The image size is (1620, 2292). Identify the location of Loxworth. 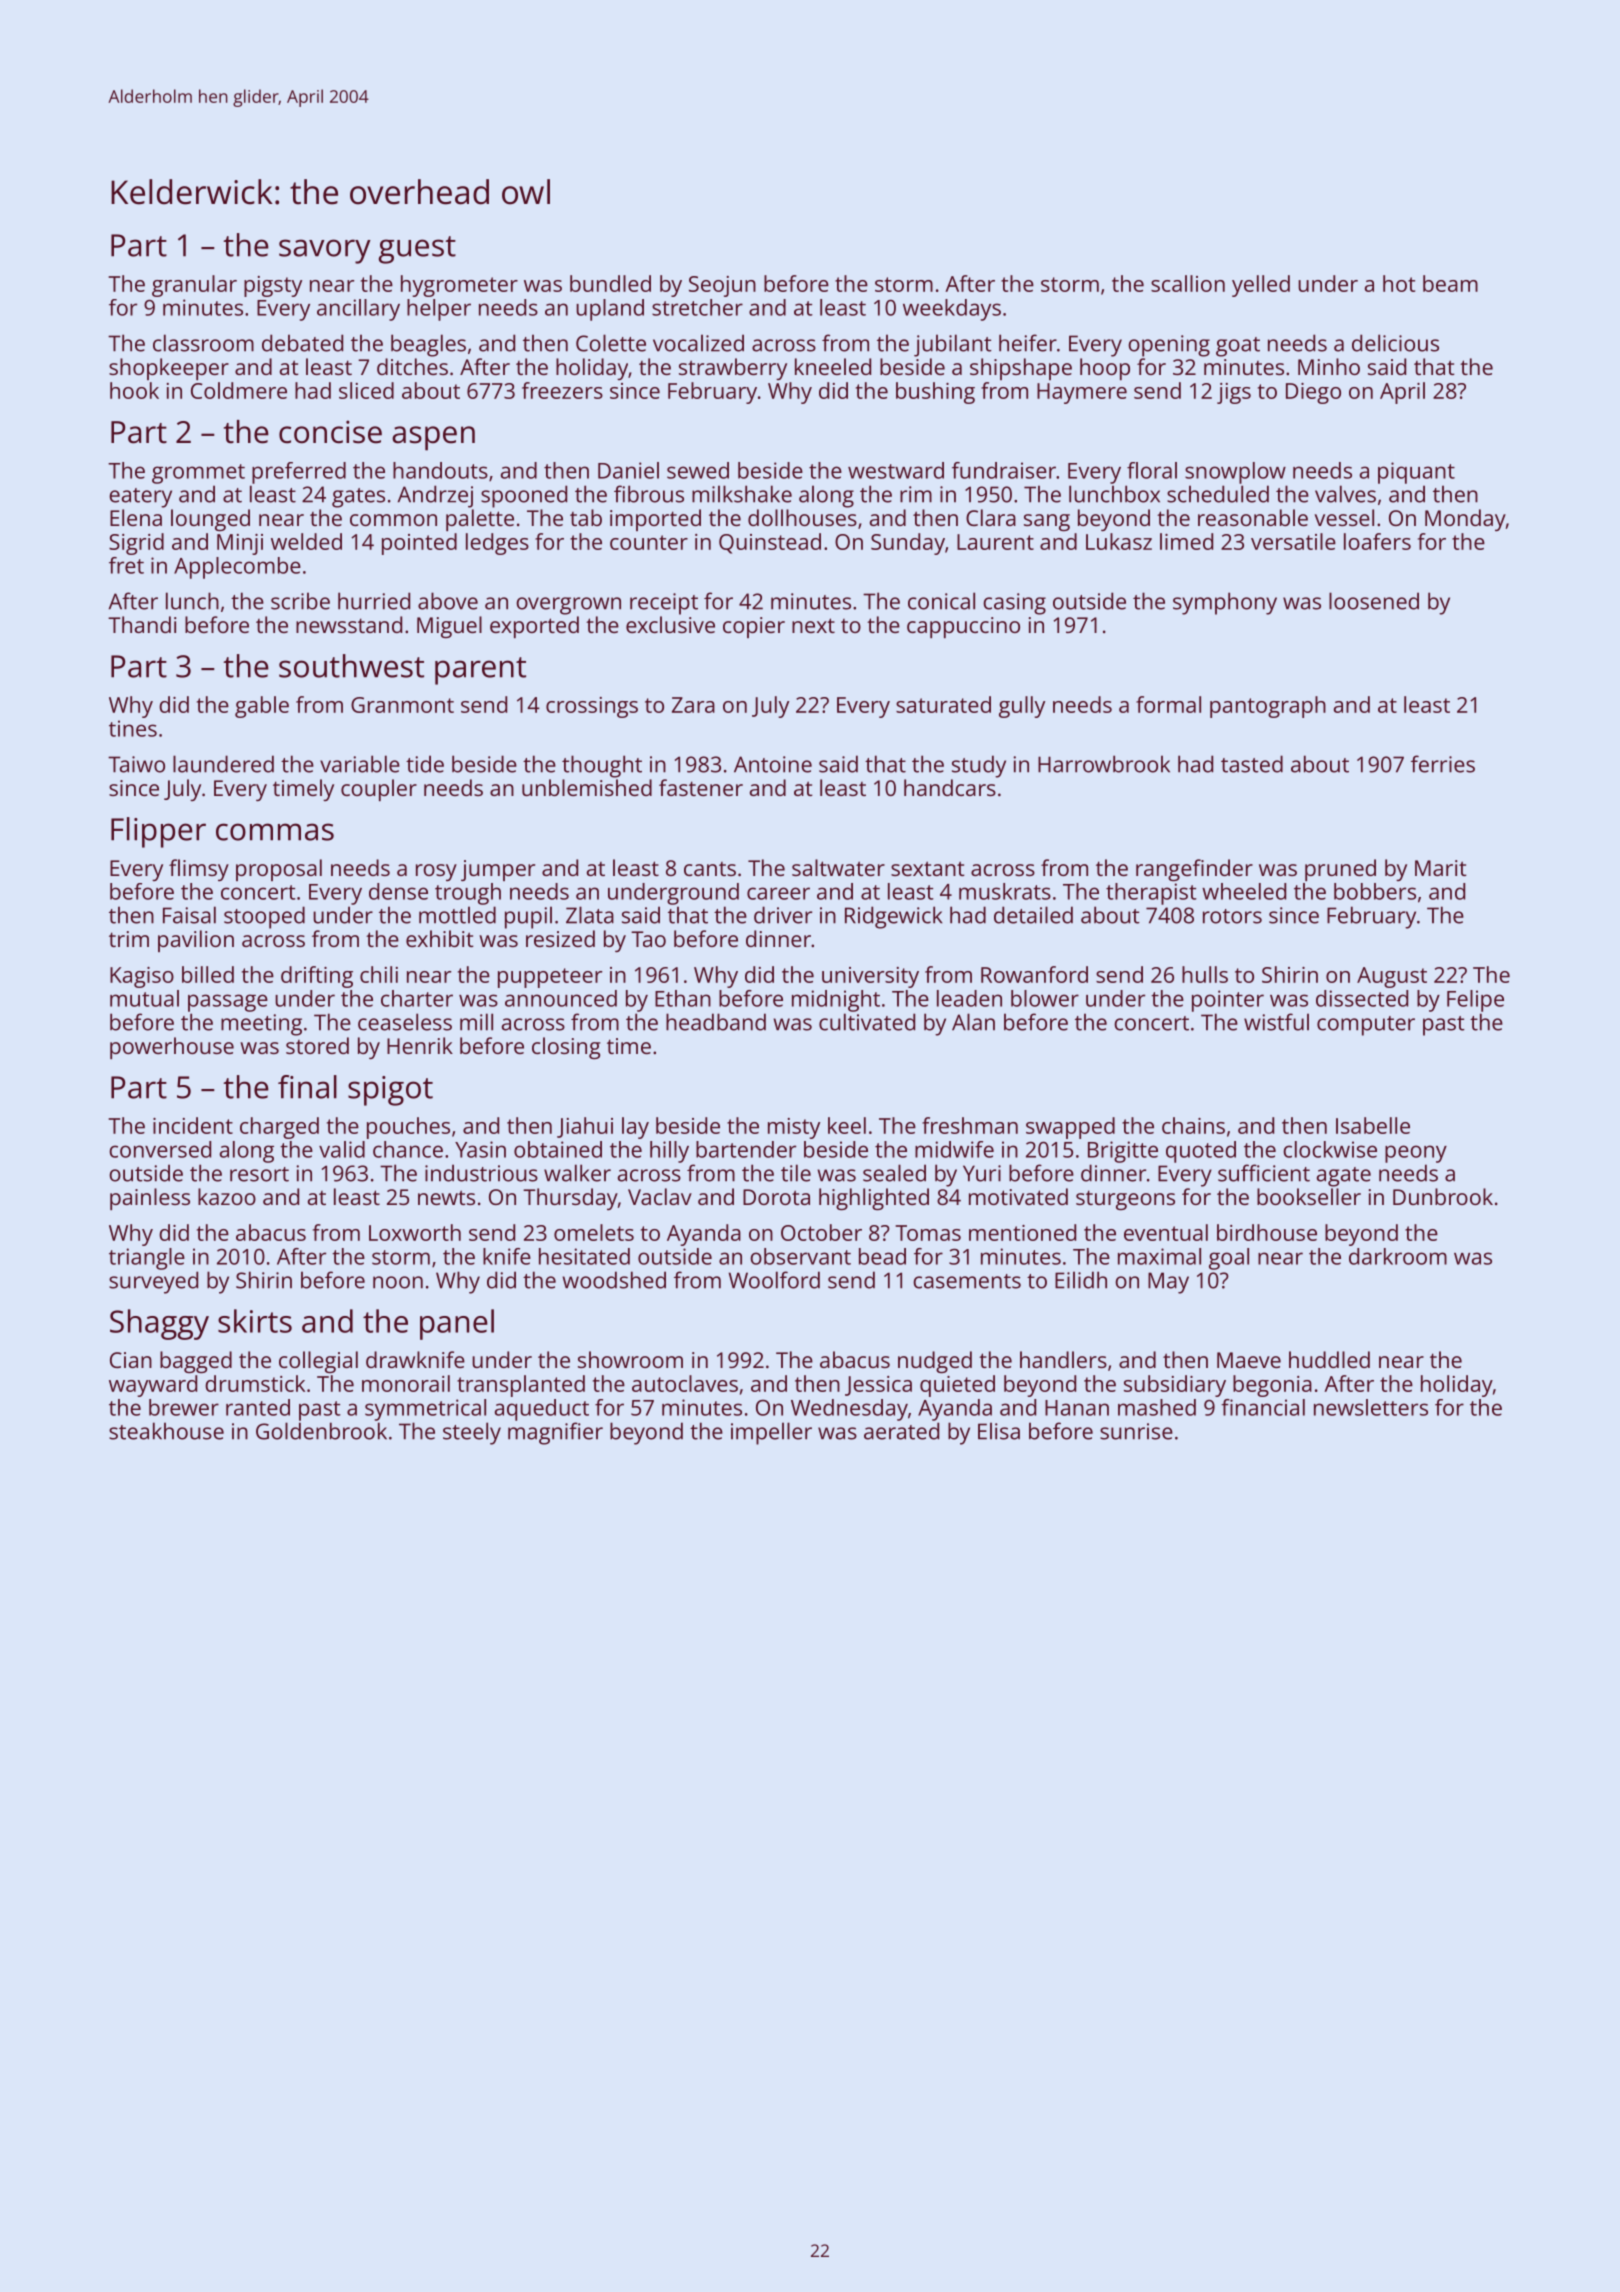
(415, 1232).
